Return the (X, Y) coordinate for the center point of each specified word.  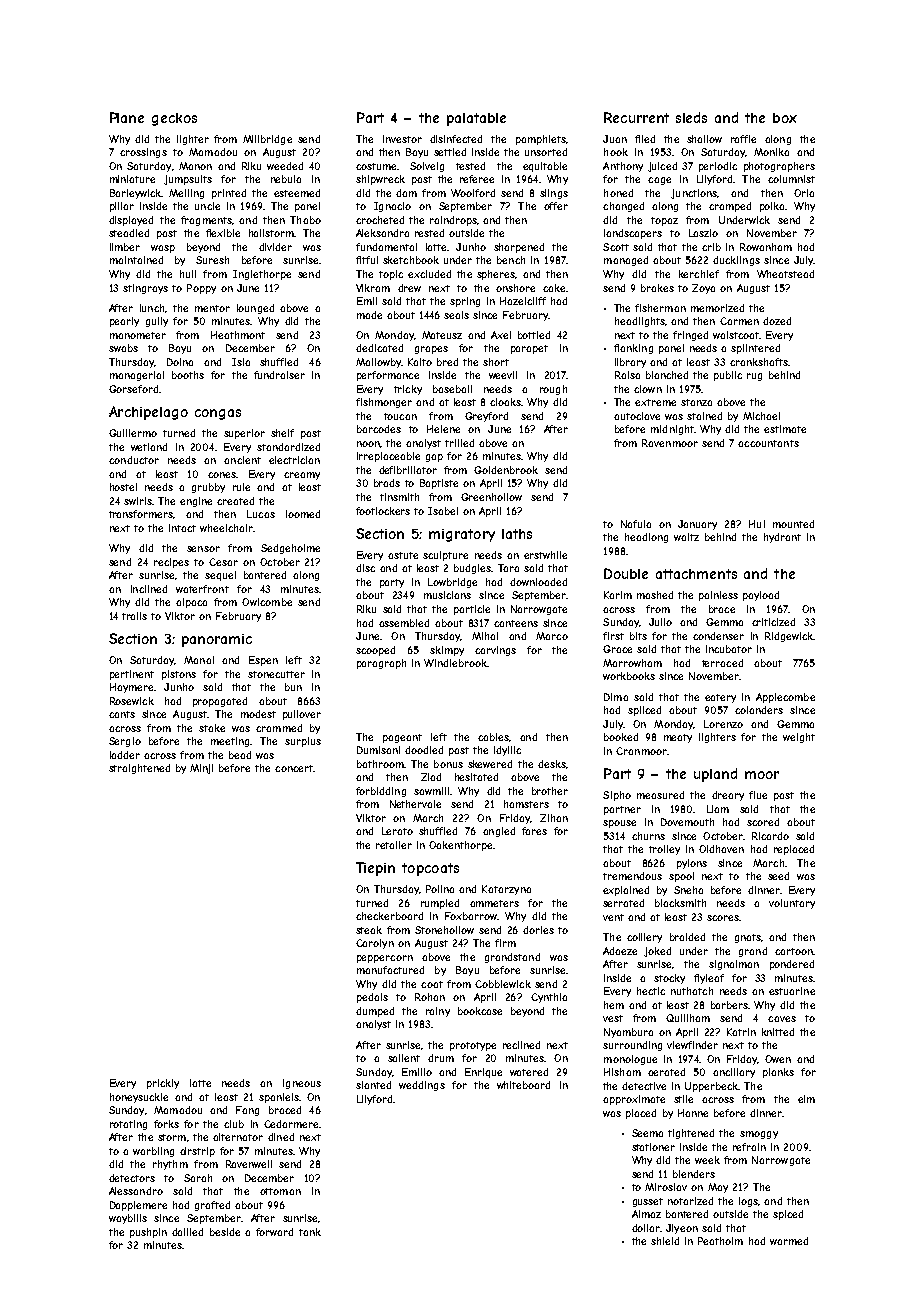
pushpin (148, 1233)
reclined (521, 1045)
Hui (757, 524)
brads (387, 483)
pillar (122, 207)
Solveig (427, 167)
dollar (646, 1228)
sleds (691, 117)
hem (614, 1005)
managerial (137, 376)
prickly (163, 1084)
